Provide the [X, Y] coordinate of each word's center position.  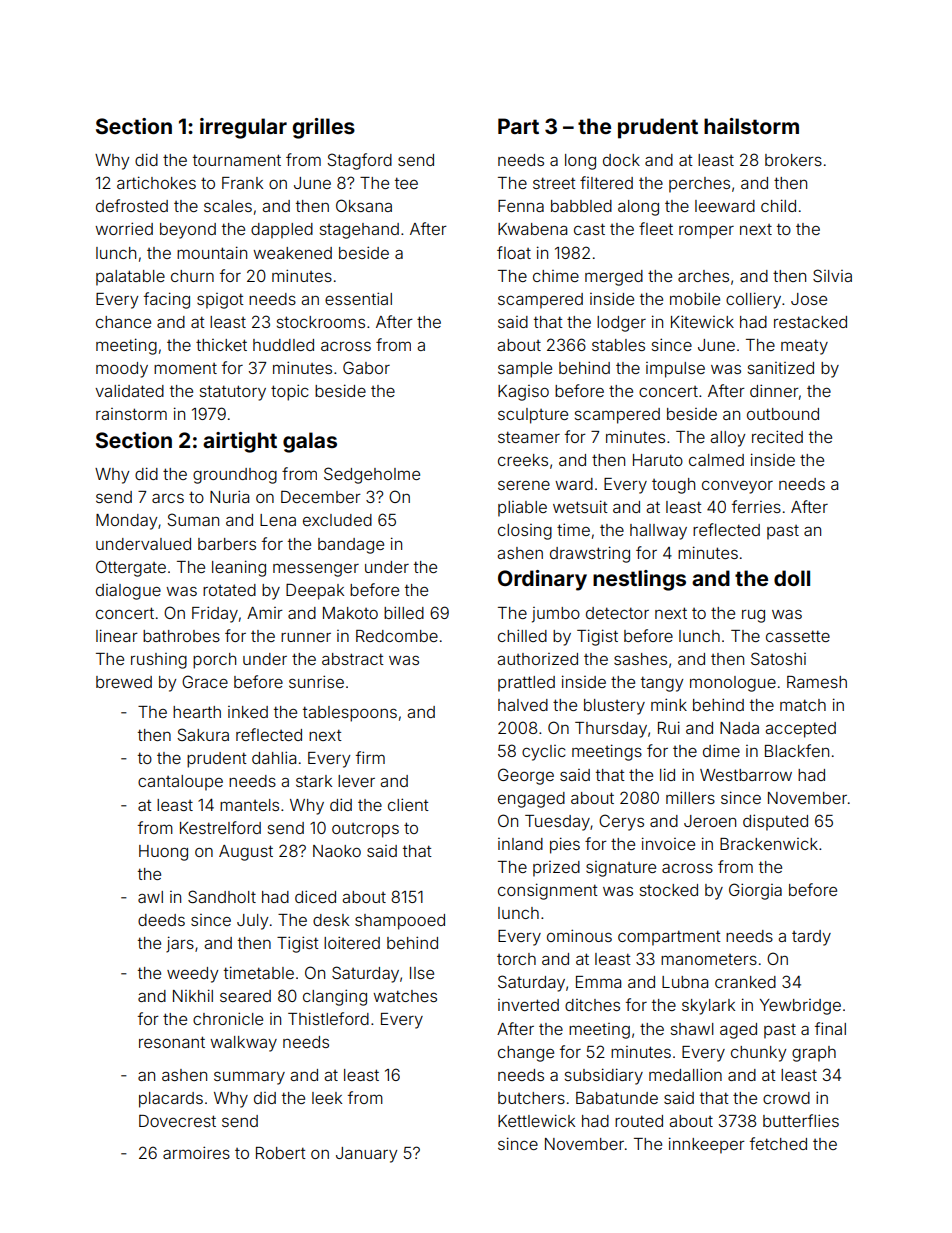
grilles [324, 128]
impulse [675, 370]
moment [185, 368]
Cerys [621, 822]
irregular [243, 128]
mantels [249, 805]
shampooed [400, 922]
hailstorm [751, 126]
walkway [243, 1044]
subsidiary [604, 1076]
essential [358, 298]
